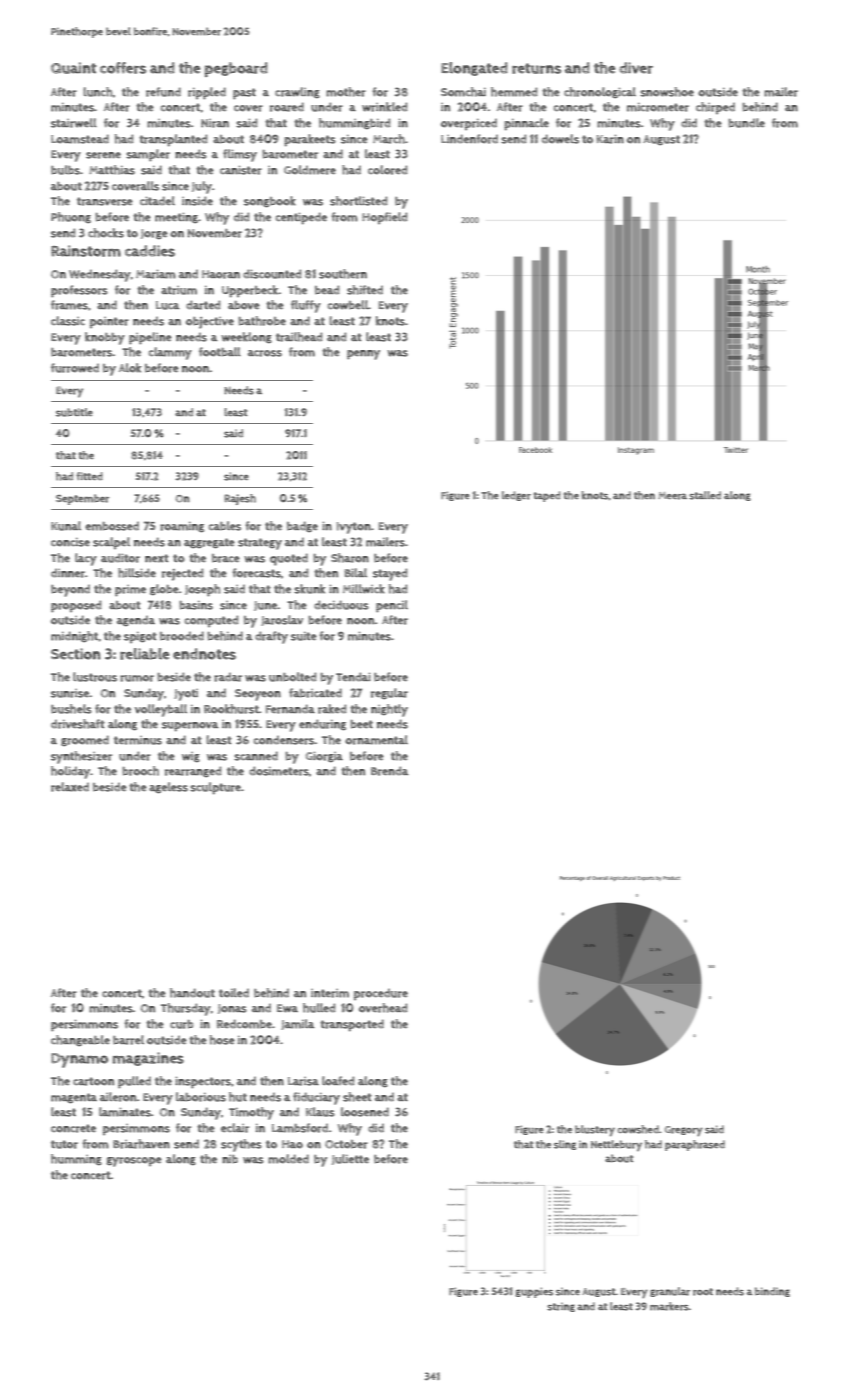 Image resolution: width=849 pixels, height=1400 pixels. Describe the element at coordinates (534, 1292) in the screenshot. I see `guppies` at that location.
